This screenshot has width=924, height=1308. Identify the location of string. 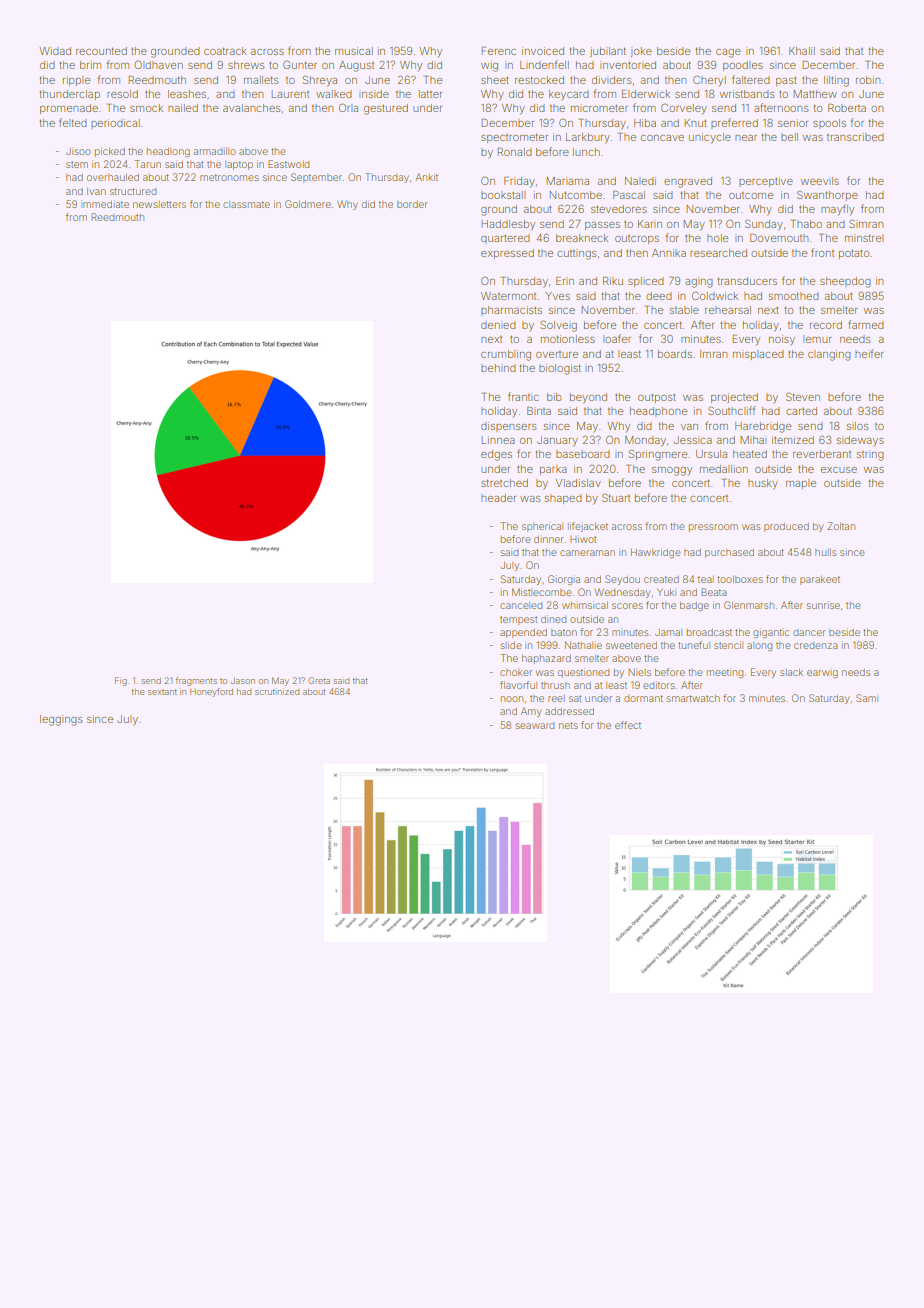
(870, 455).
